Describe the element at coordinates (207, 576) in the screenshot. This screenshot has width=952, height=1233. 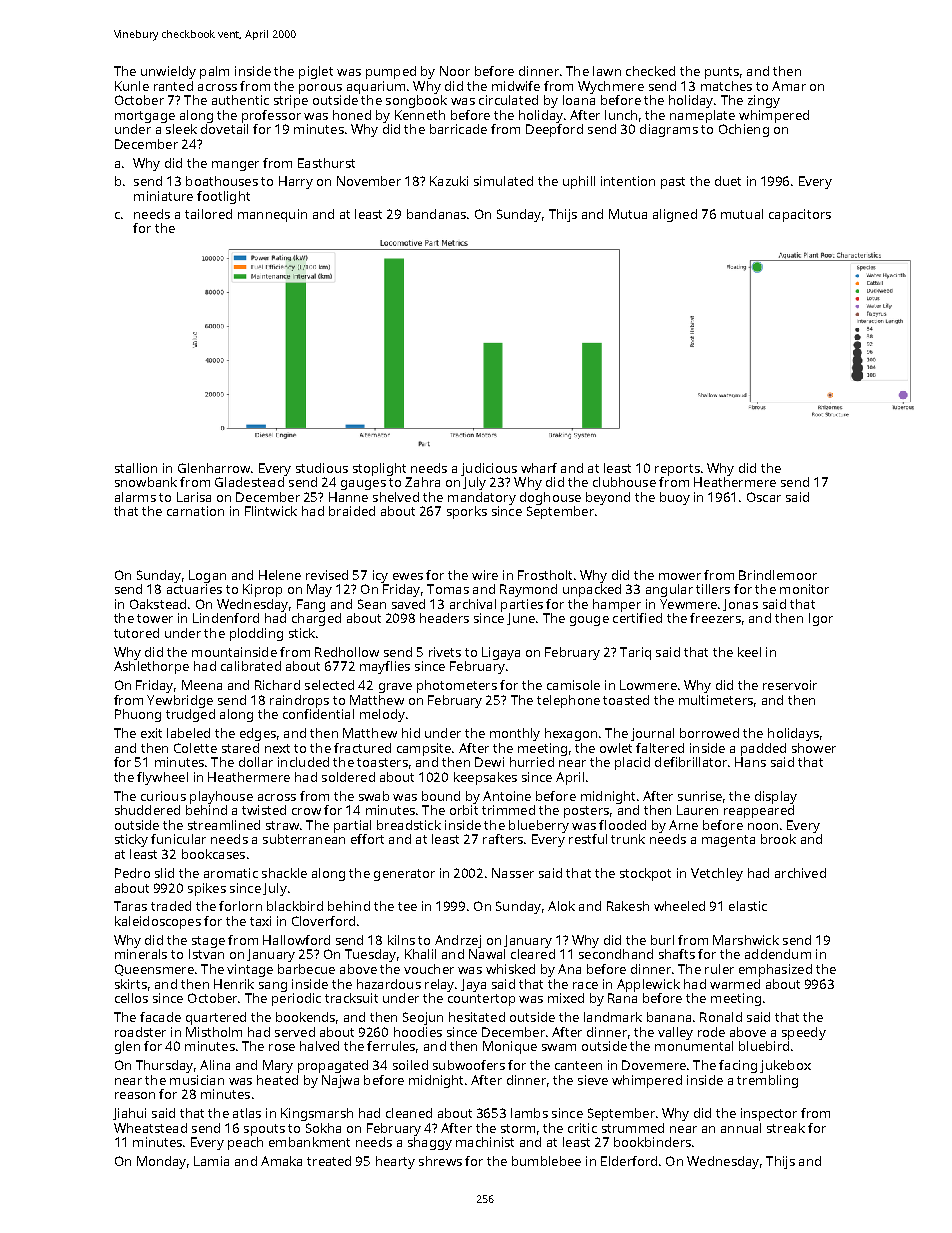
I see `Logan` at that location.
